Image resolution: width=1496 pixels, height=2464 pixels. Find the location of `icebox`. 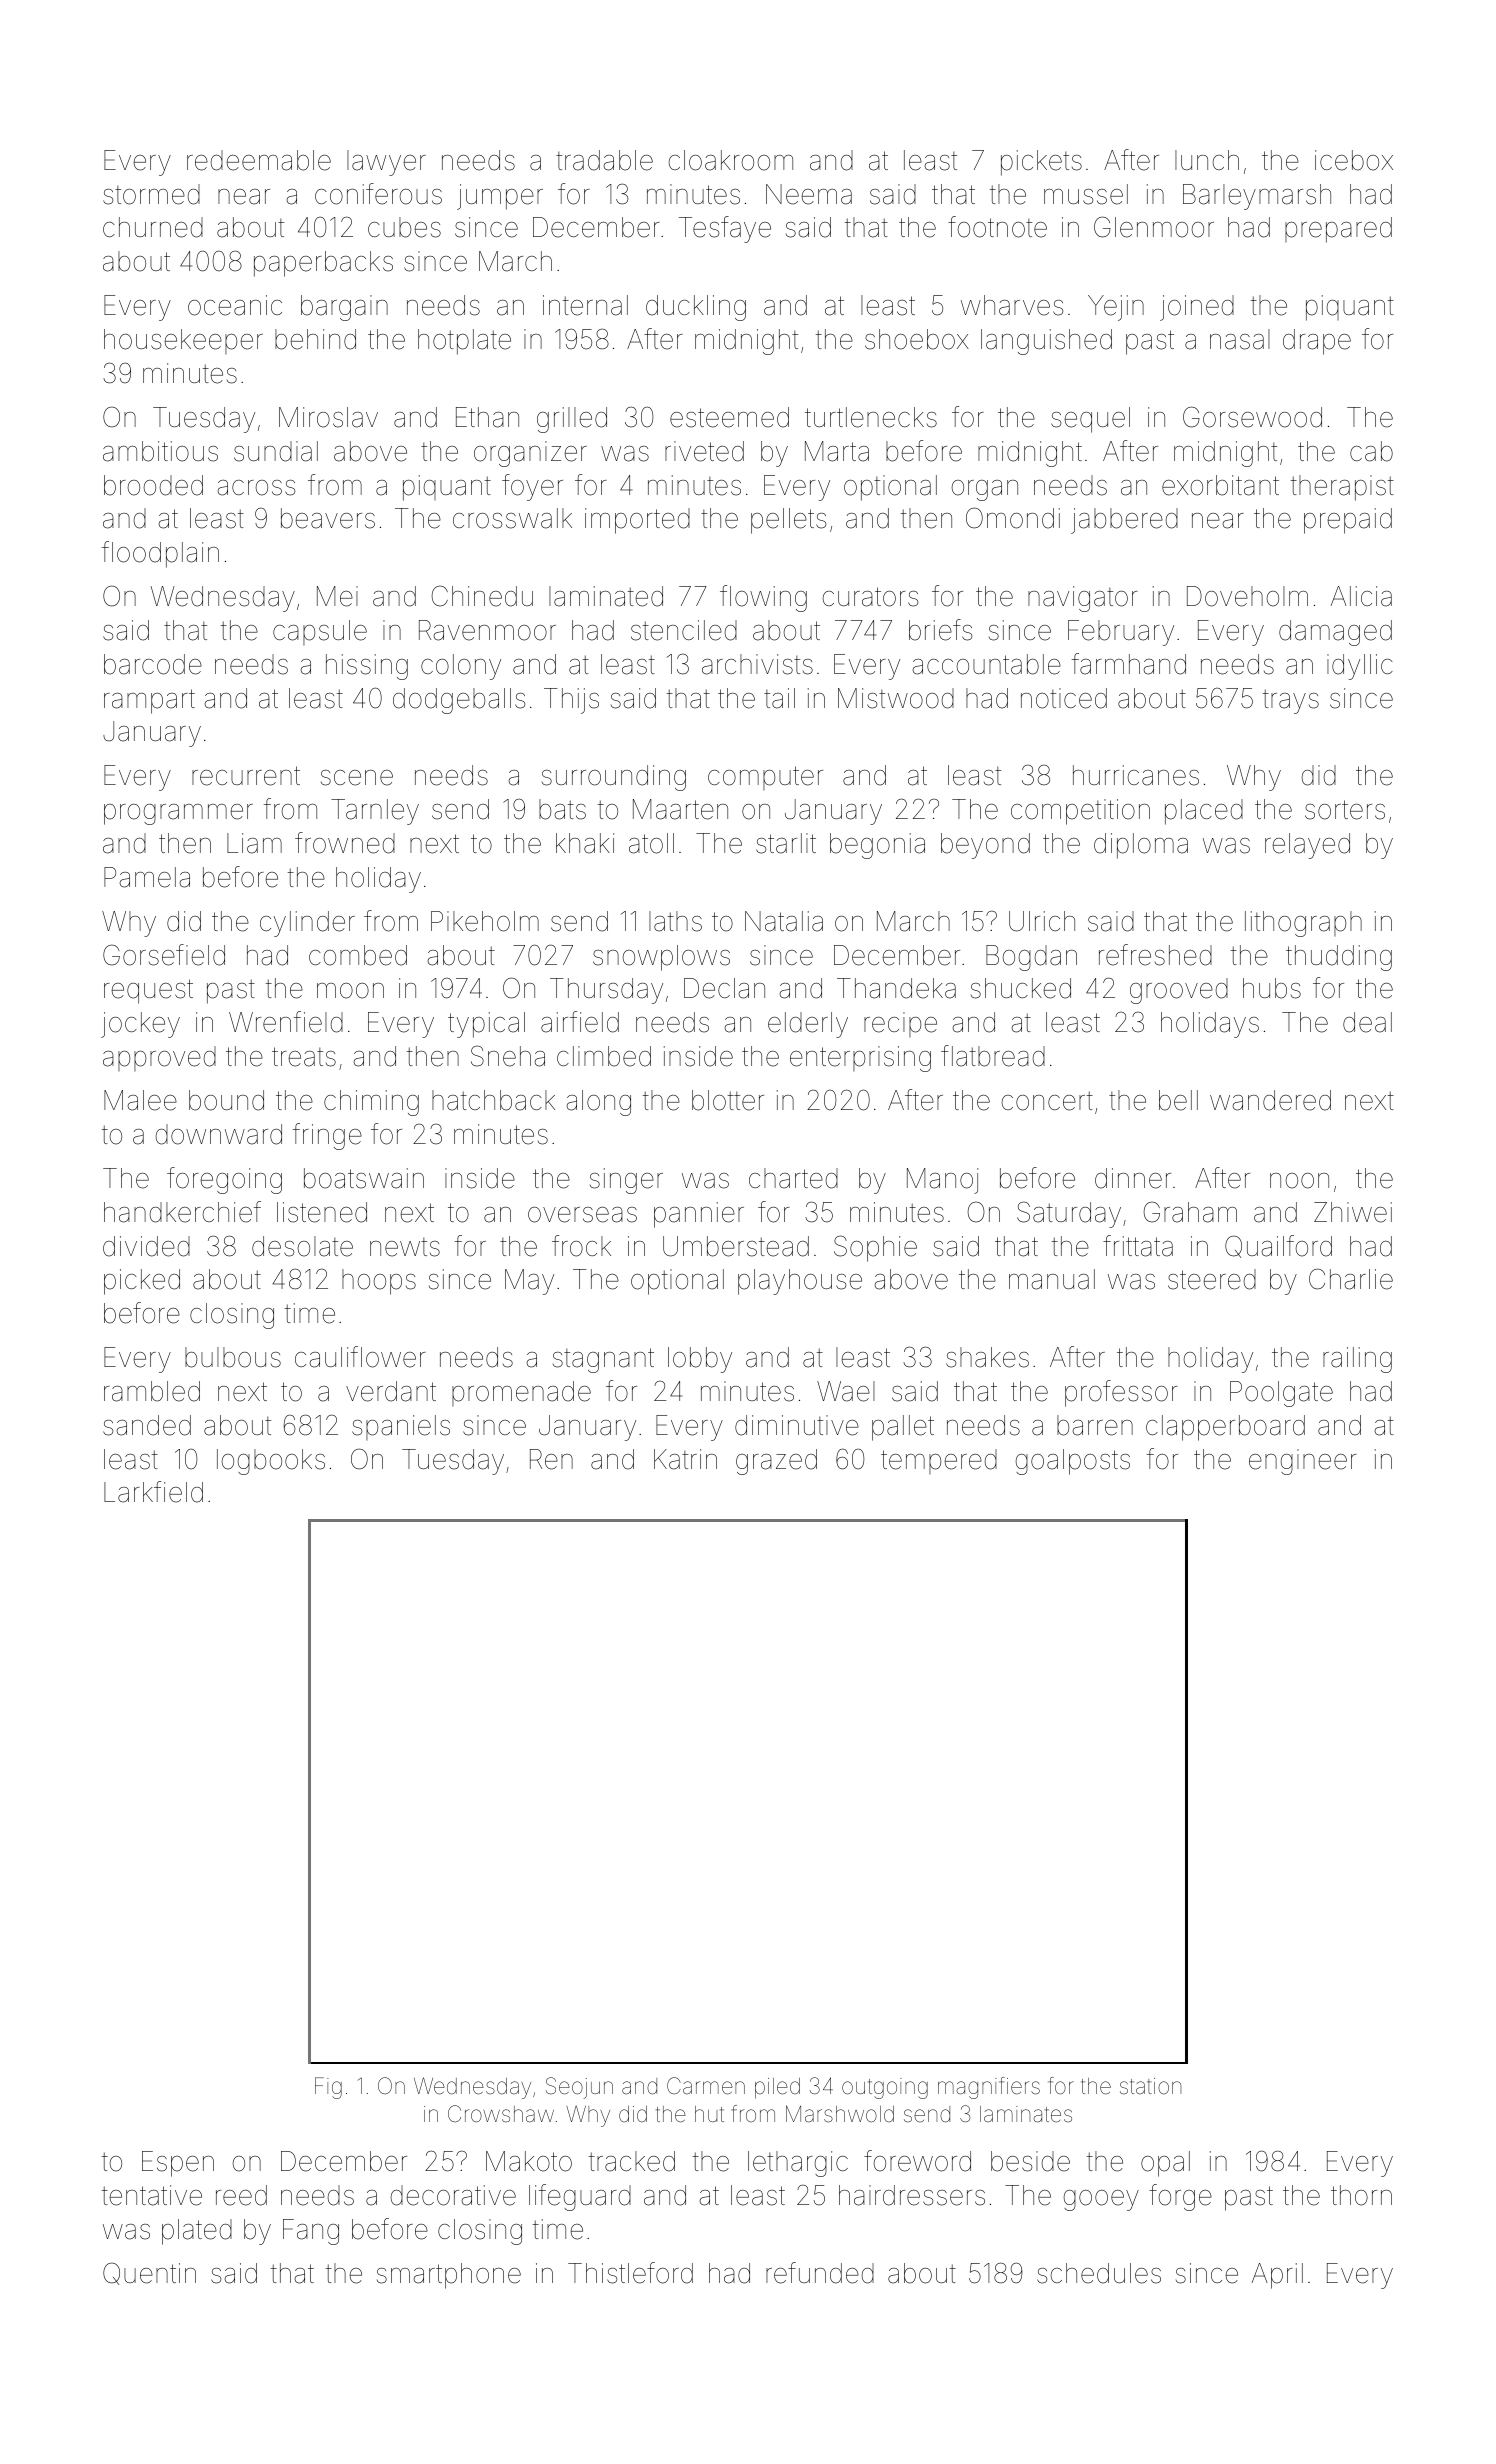

icebox is located at coordinates (1354, 160).
